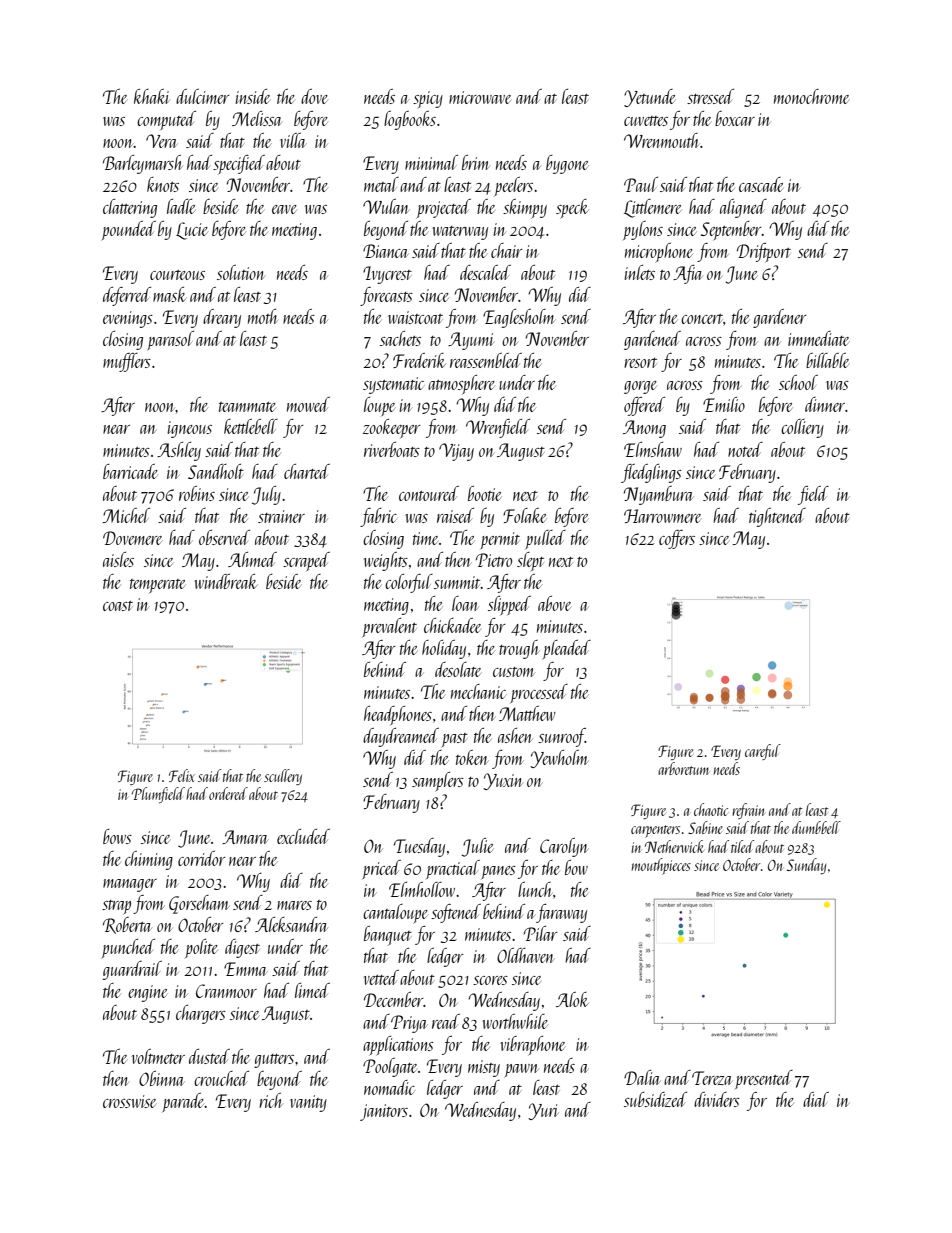 This screenshot has height=1233, width=952. What do you see at coordinates (454, 740) in the screenshot?
I see `past` at bounding box center [454, 740].
